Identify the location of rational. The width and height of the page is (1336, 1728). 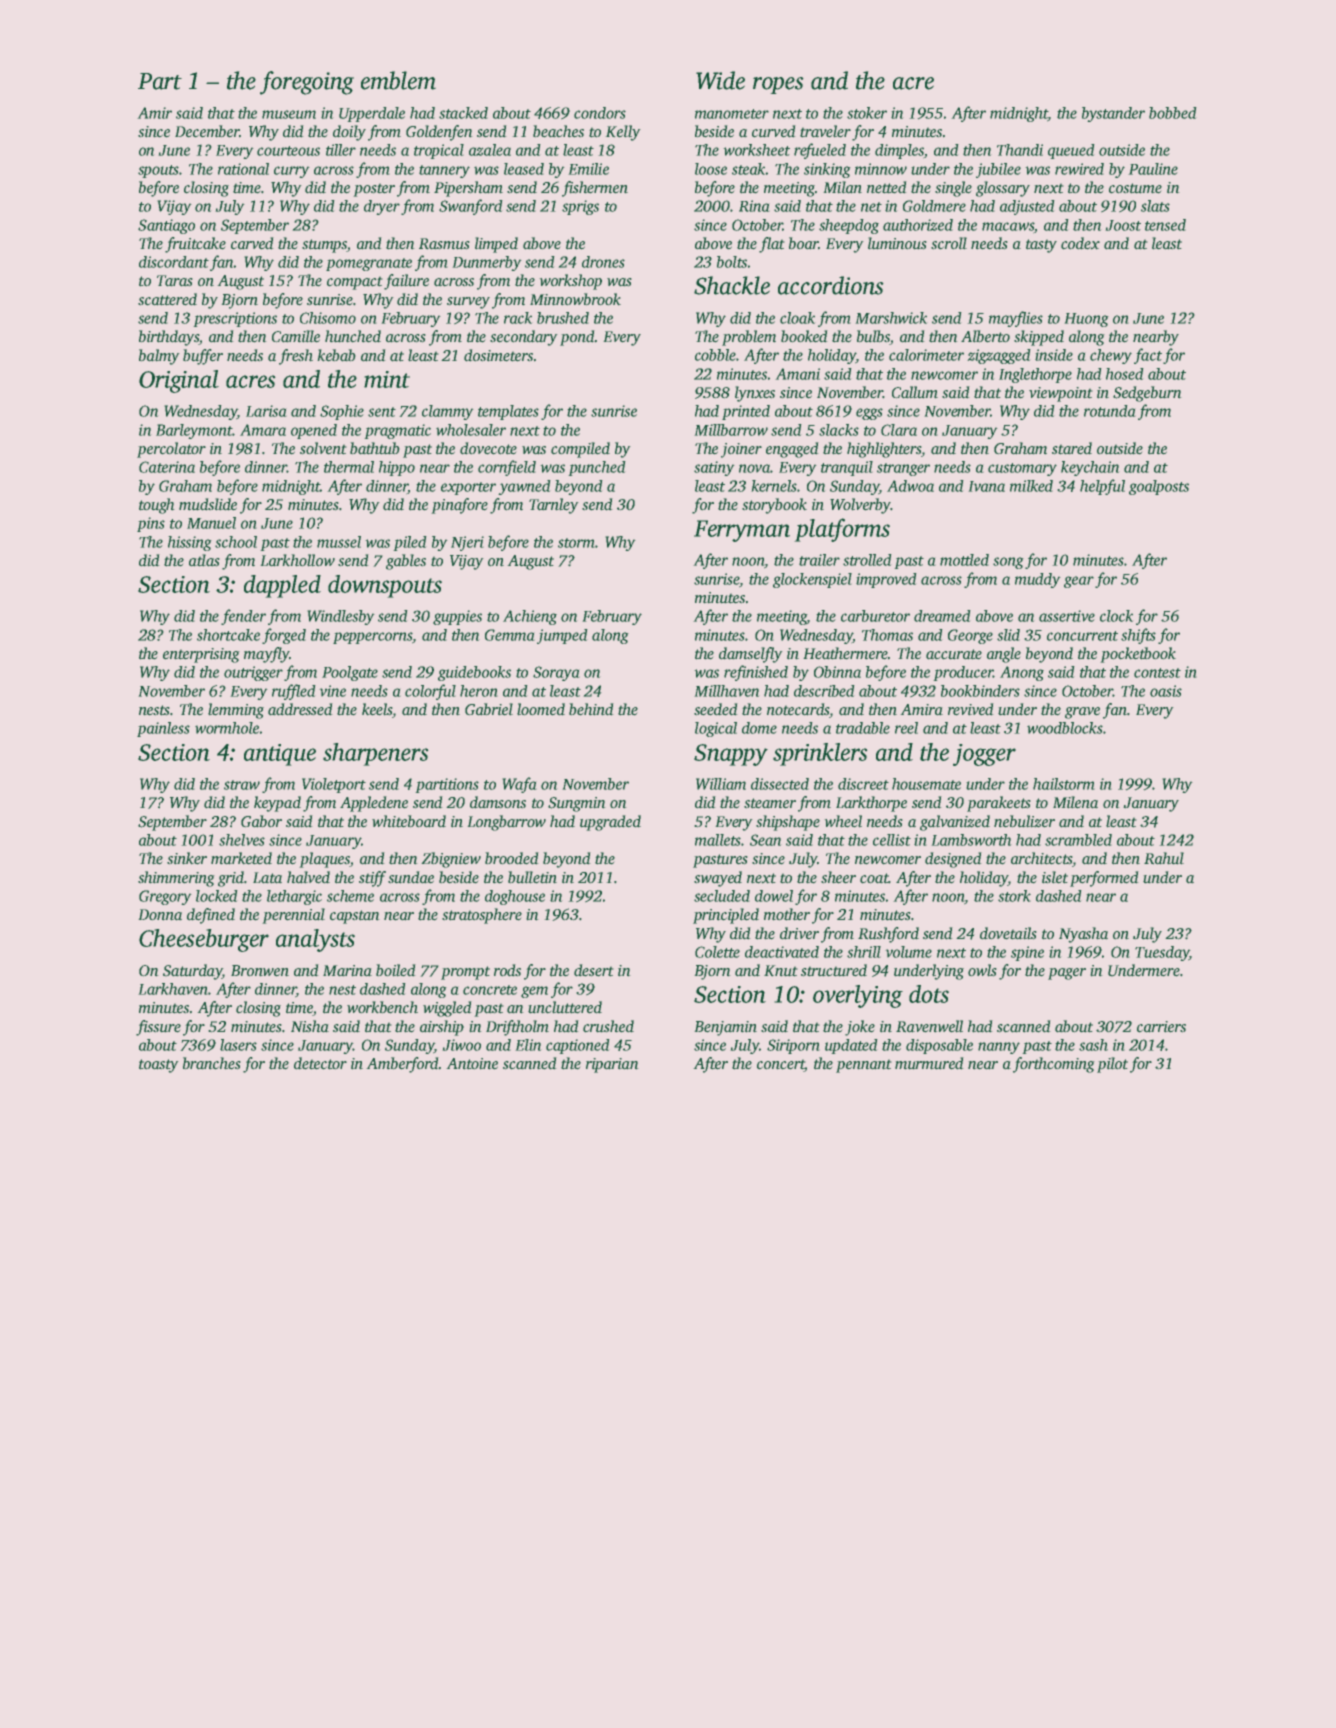
(243, 169).
